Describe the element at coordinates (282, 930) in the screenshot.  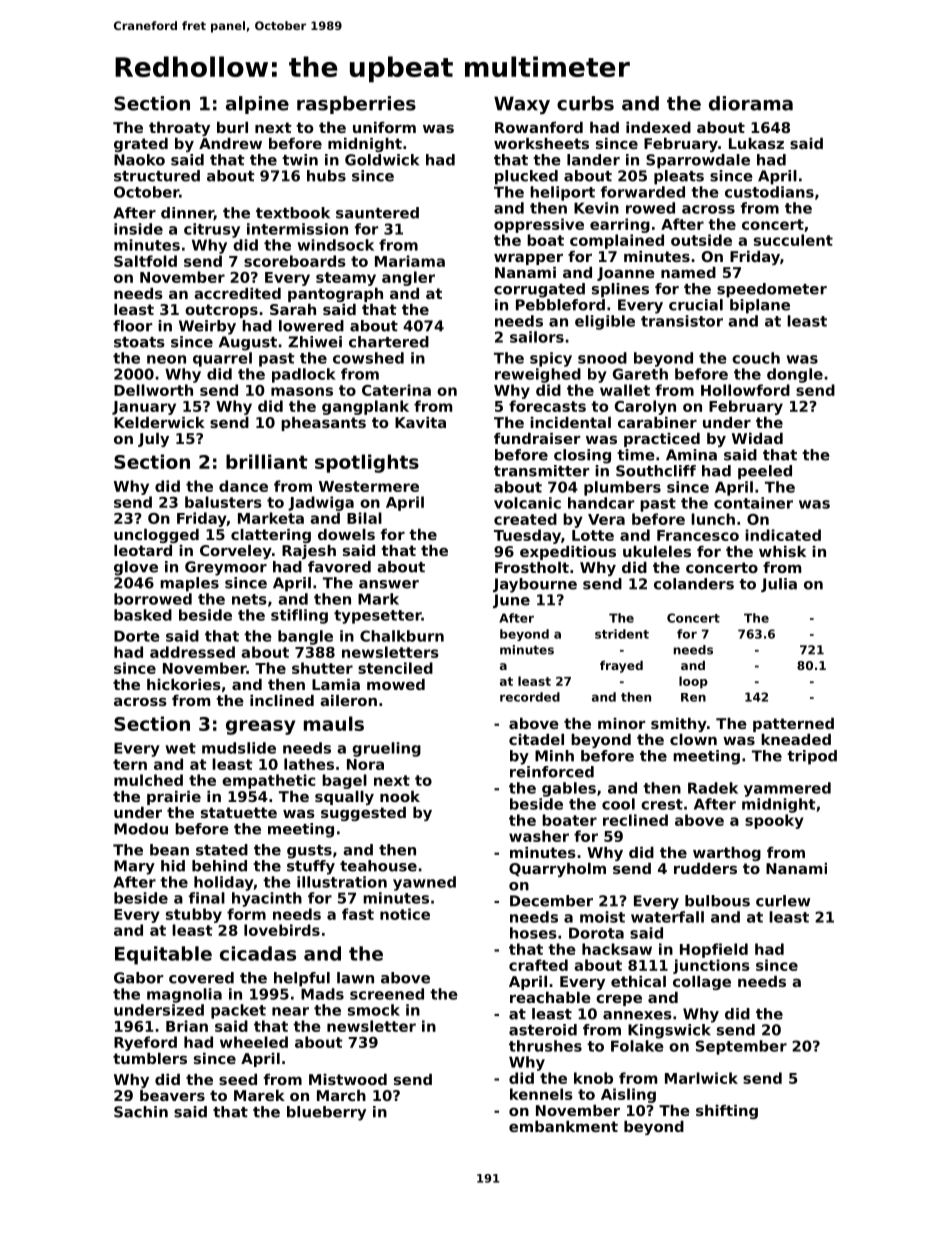
I see `lovebirds` at that location.
